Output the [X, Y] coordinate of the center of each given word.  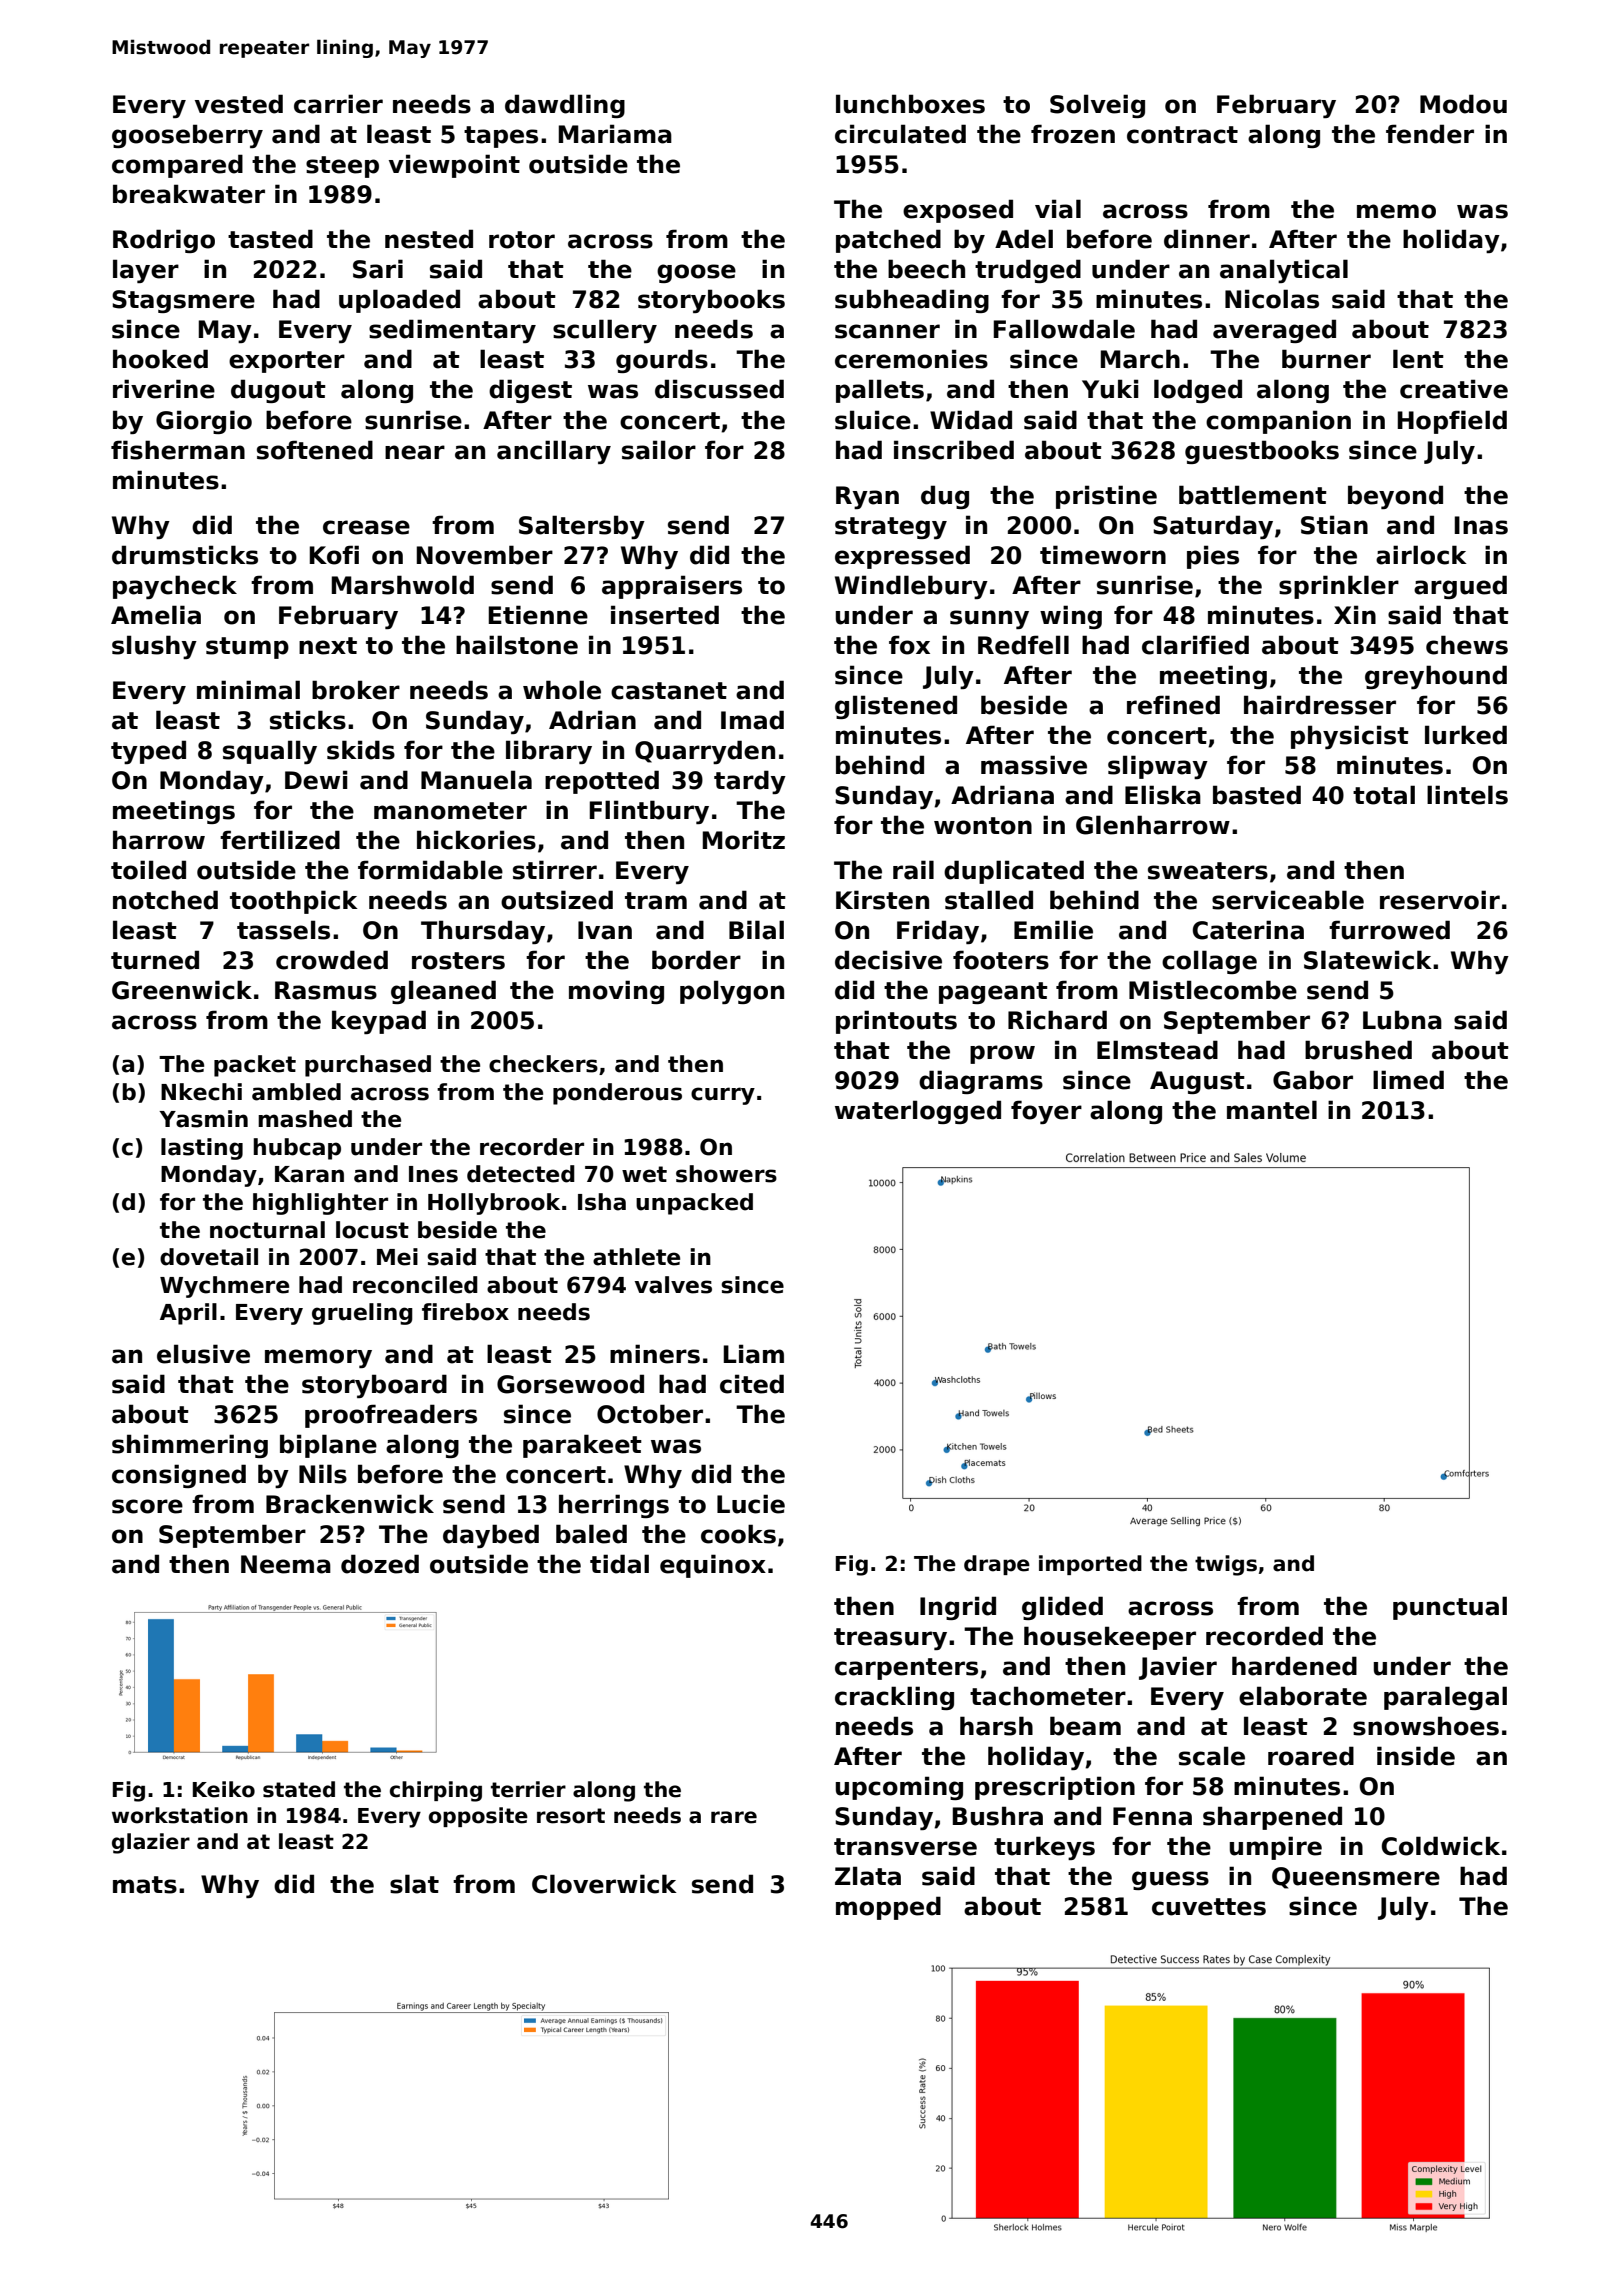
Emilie [1053, 930]
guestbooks [1262, 452]
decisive [888, 960]
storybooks [711, 301]
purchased [368, 1066]
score [147, 1506]
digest [530, 391]
